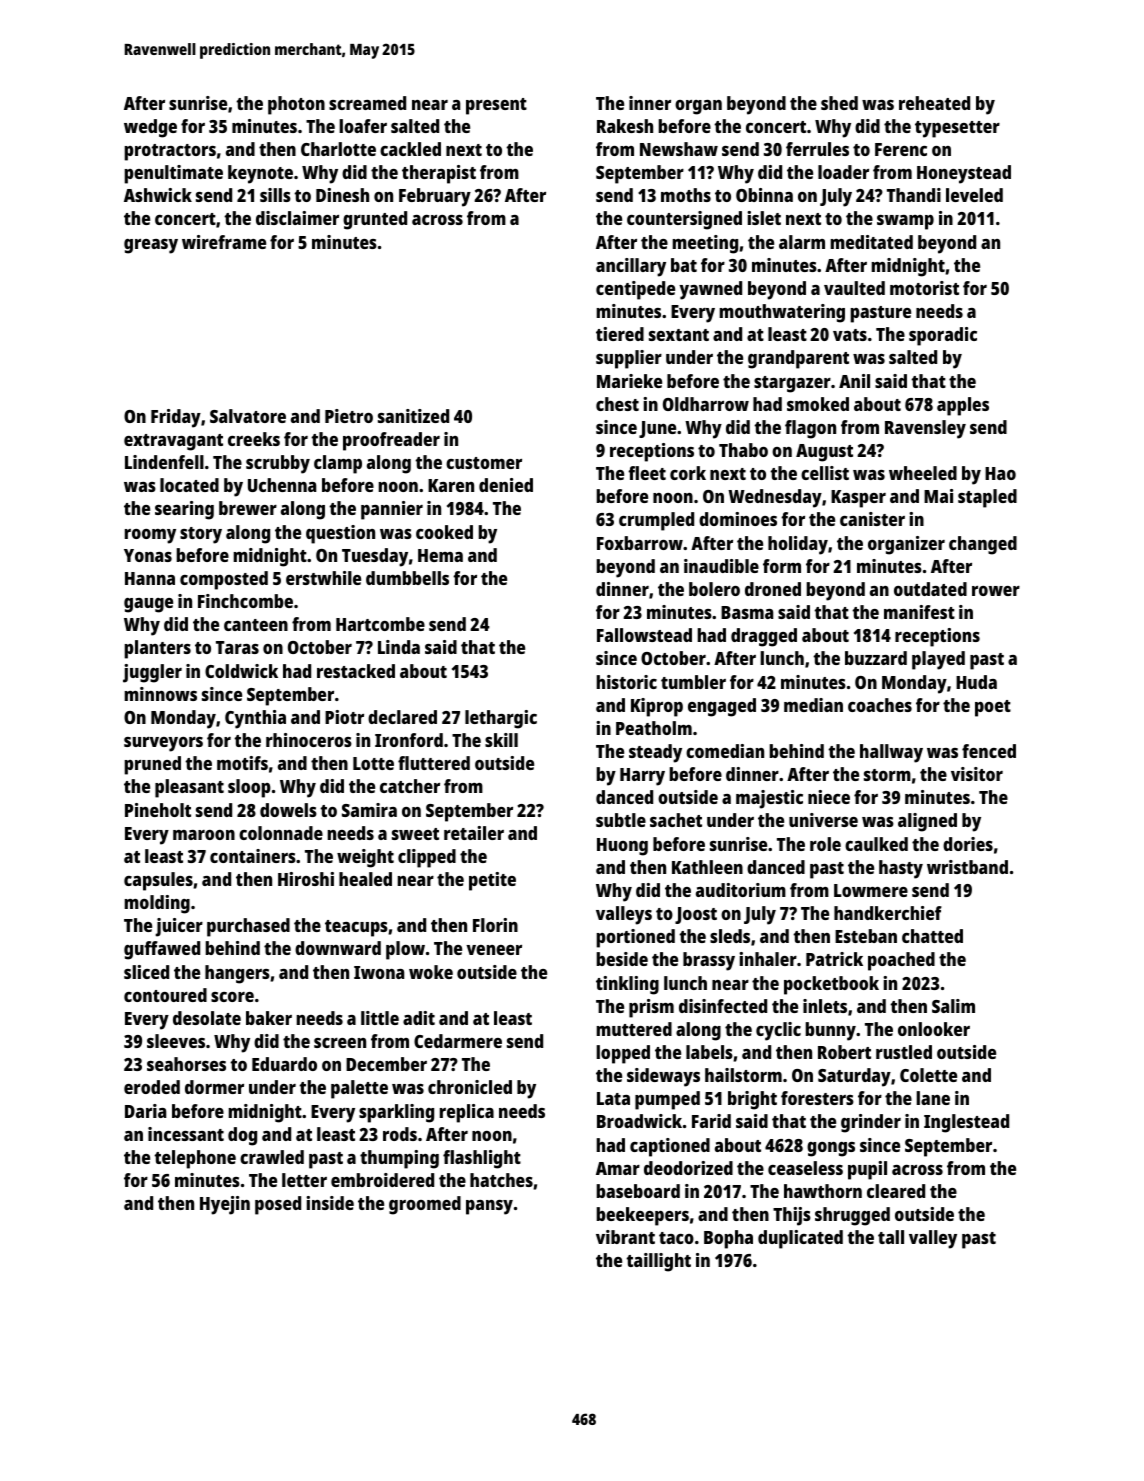  What do you see at coordinates (164, 462) in the image?
I see `Lindenfell` at bounding box center [164, 462].
